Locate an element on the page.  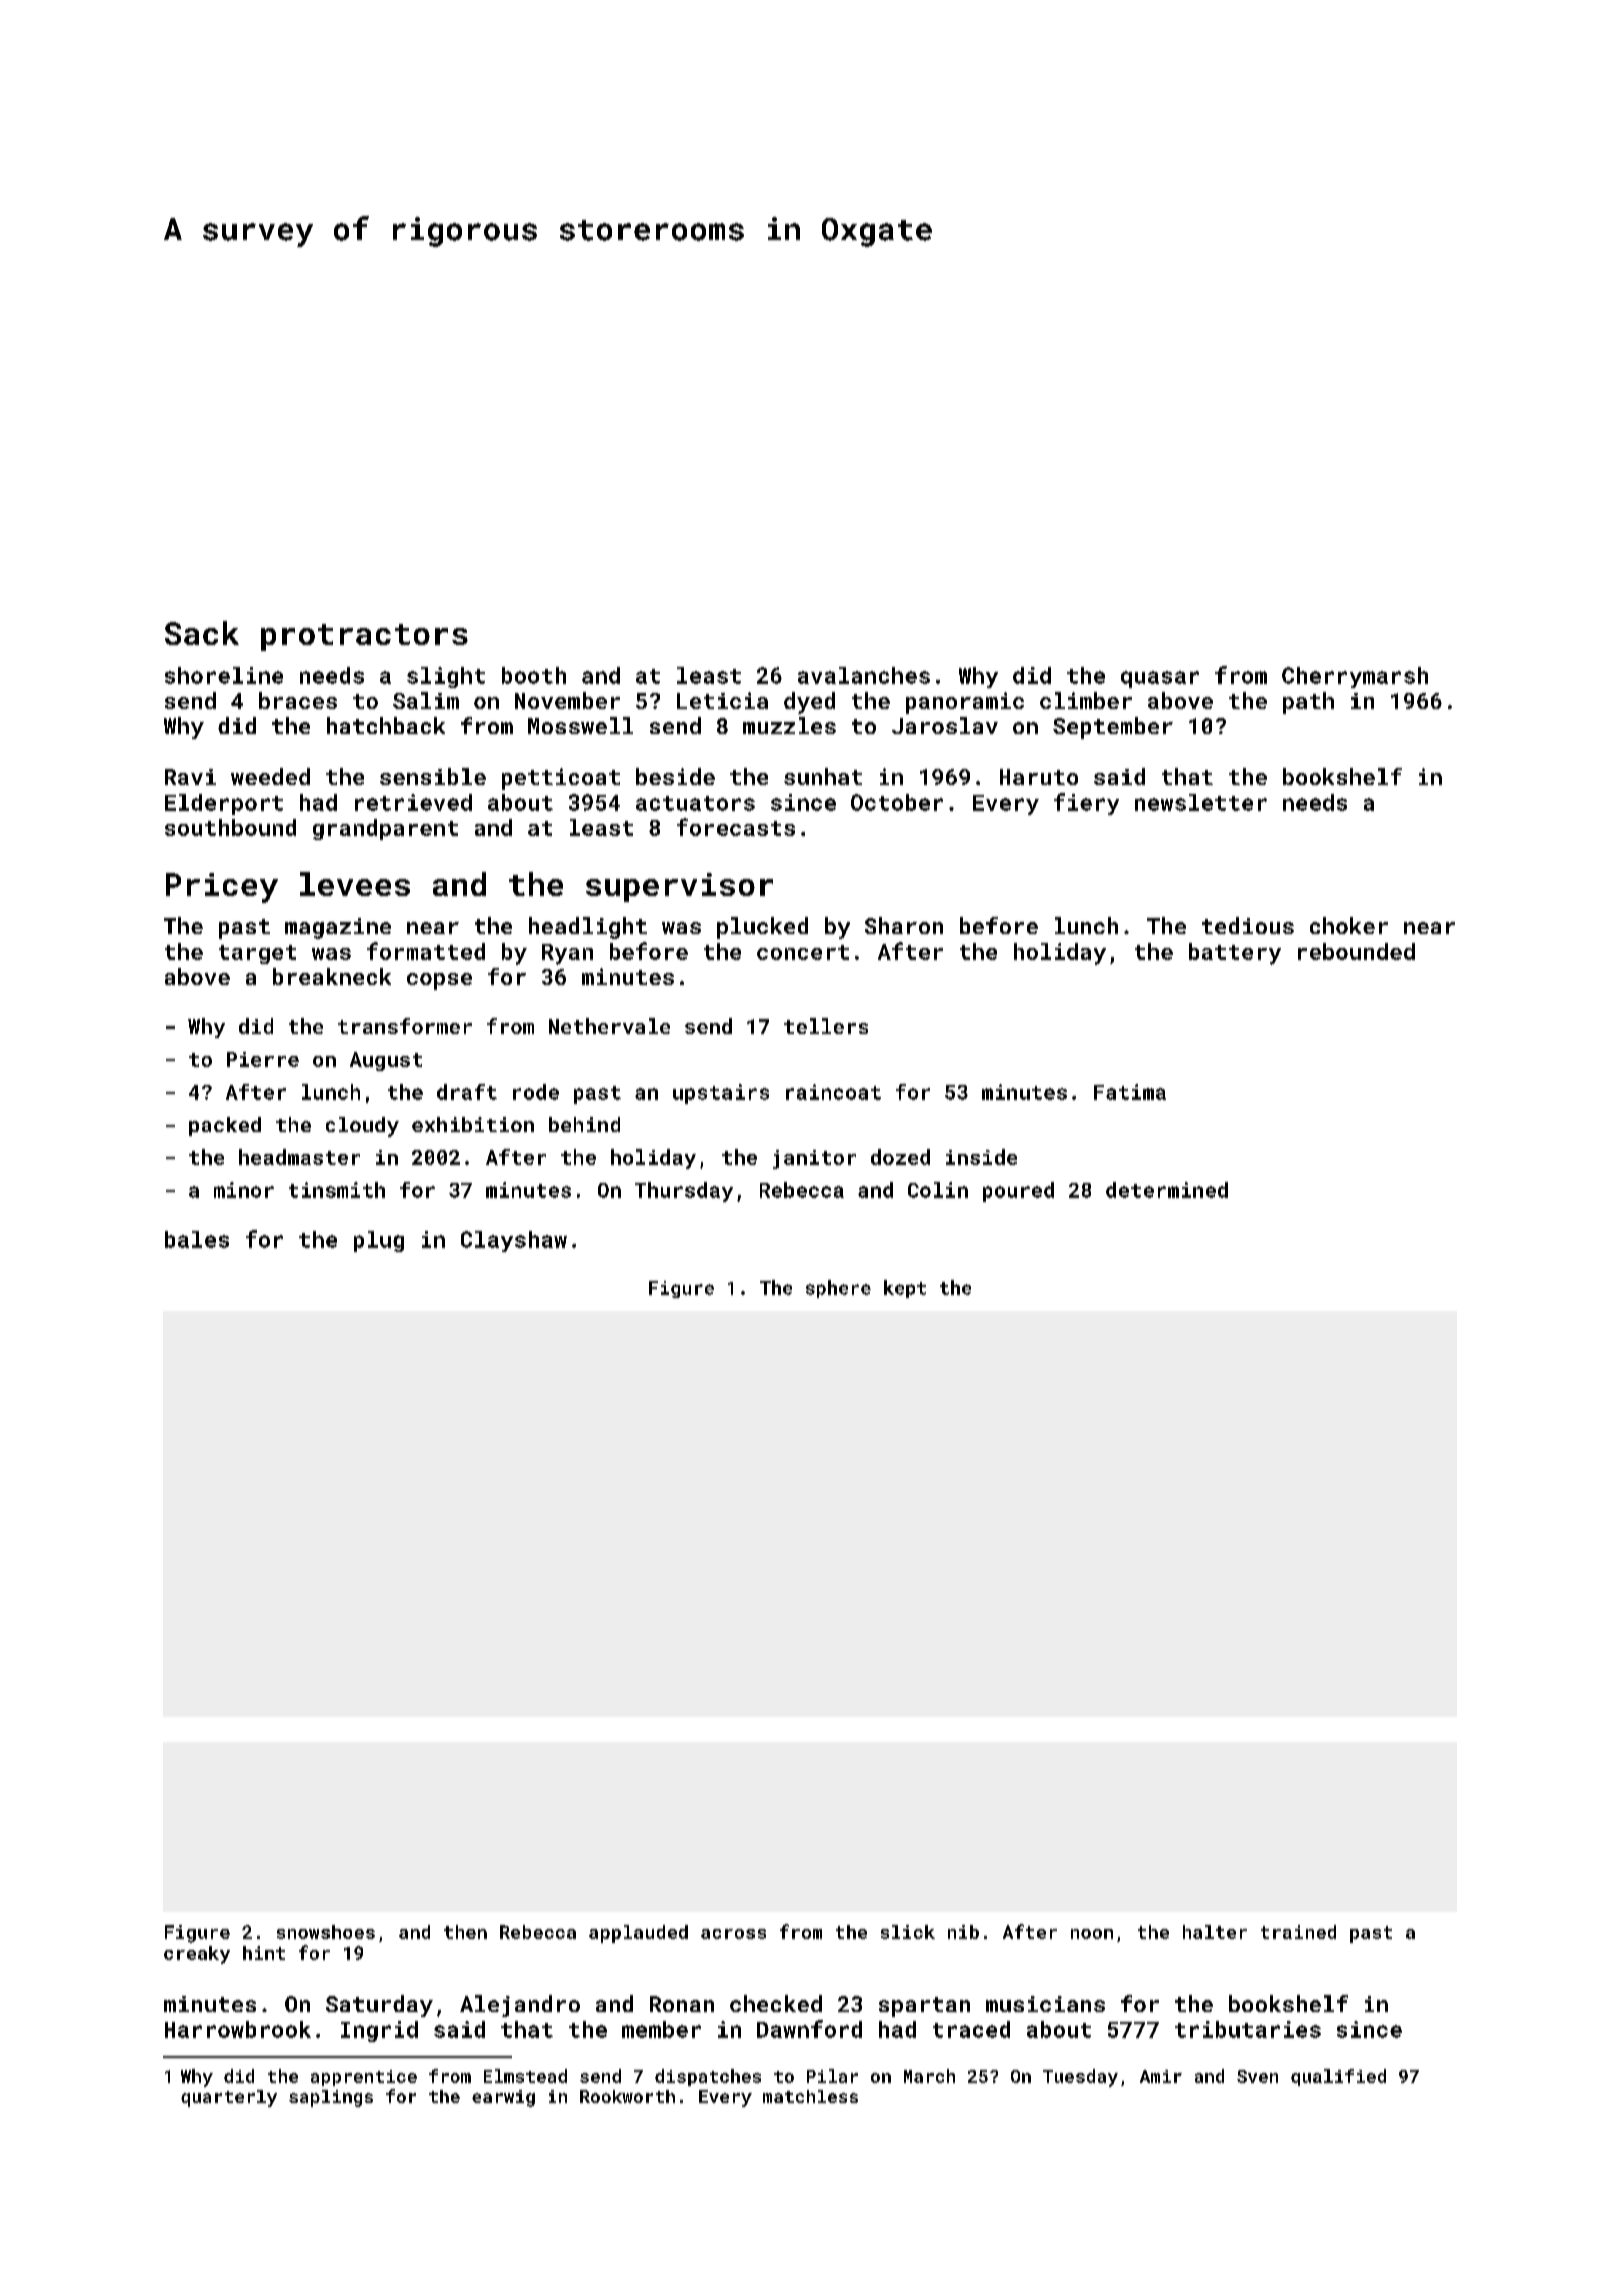
determined is located at coordinates (1167, 1190).
